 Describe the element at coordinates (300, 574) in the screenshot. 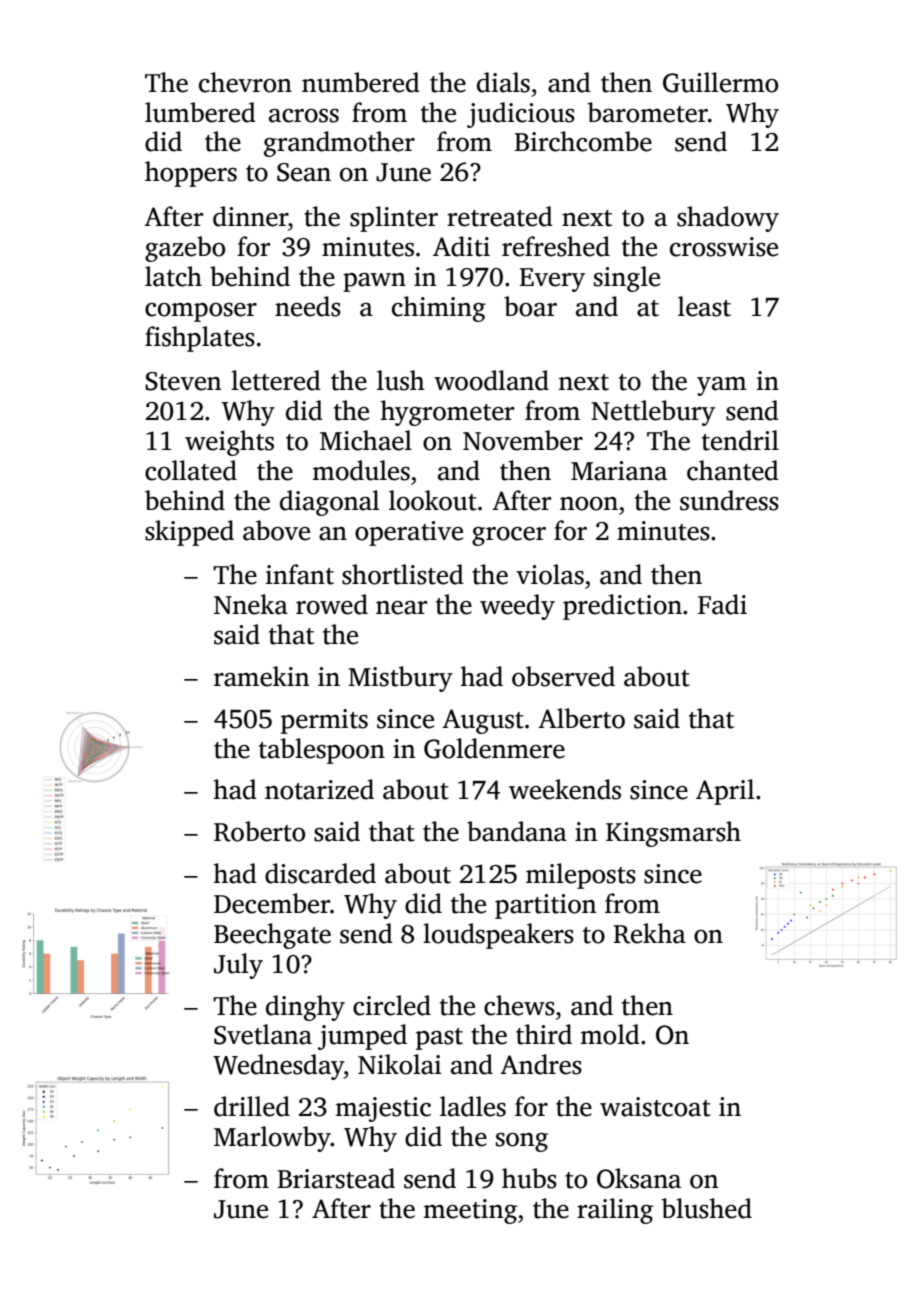

I see `infant` at that location.
